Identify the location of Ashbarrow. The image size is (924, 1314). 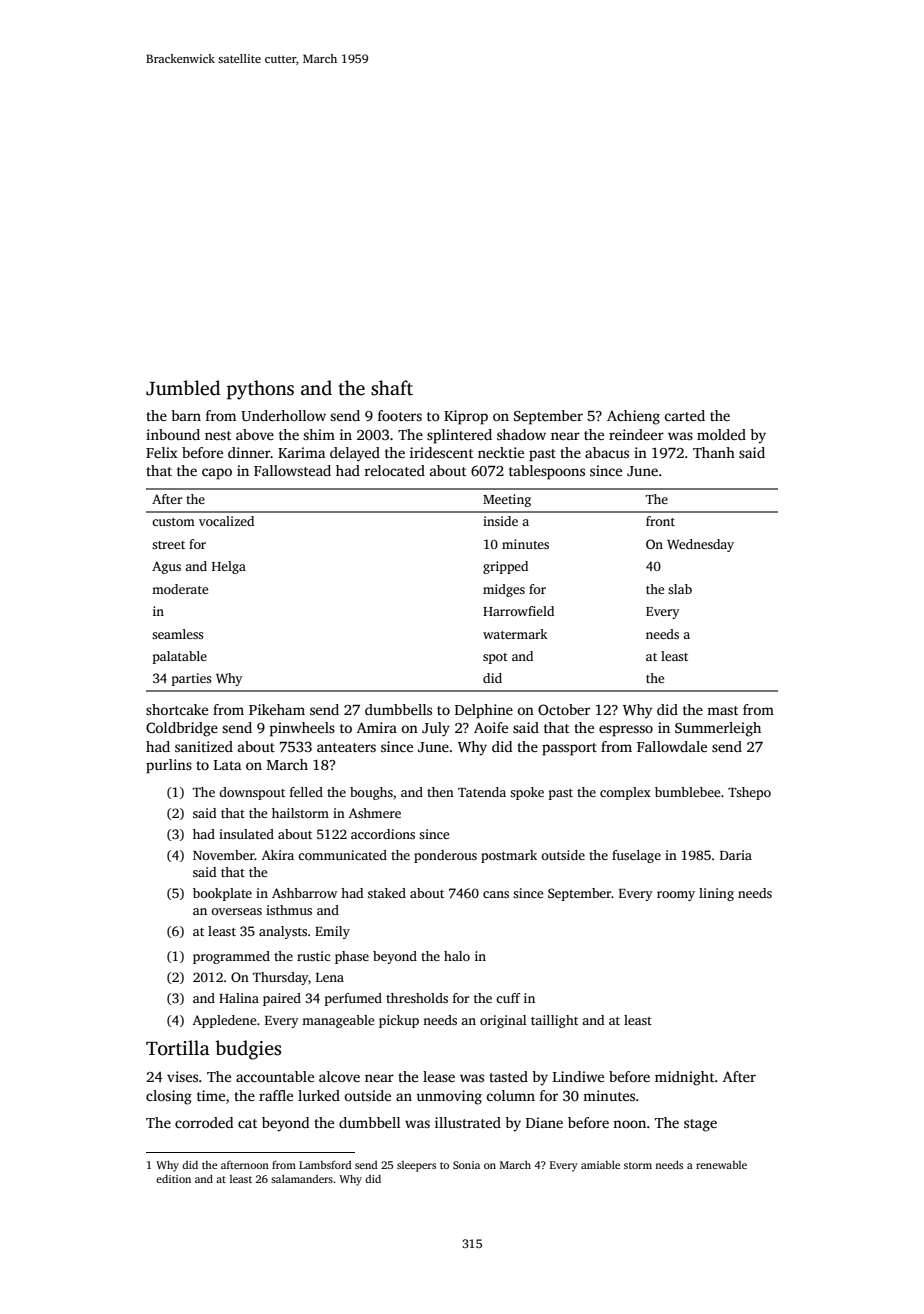
(304, 893).
